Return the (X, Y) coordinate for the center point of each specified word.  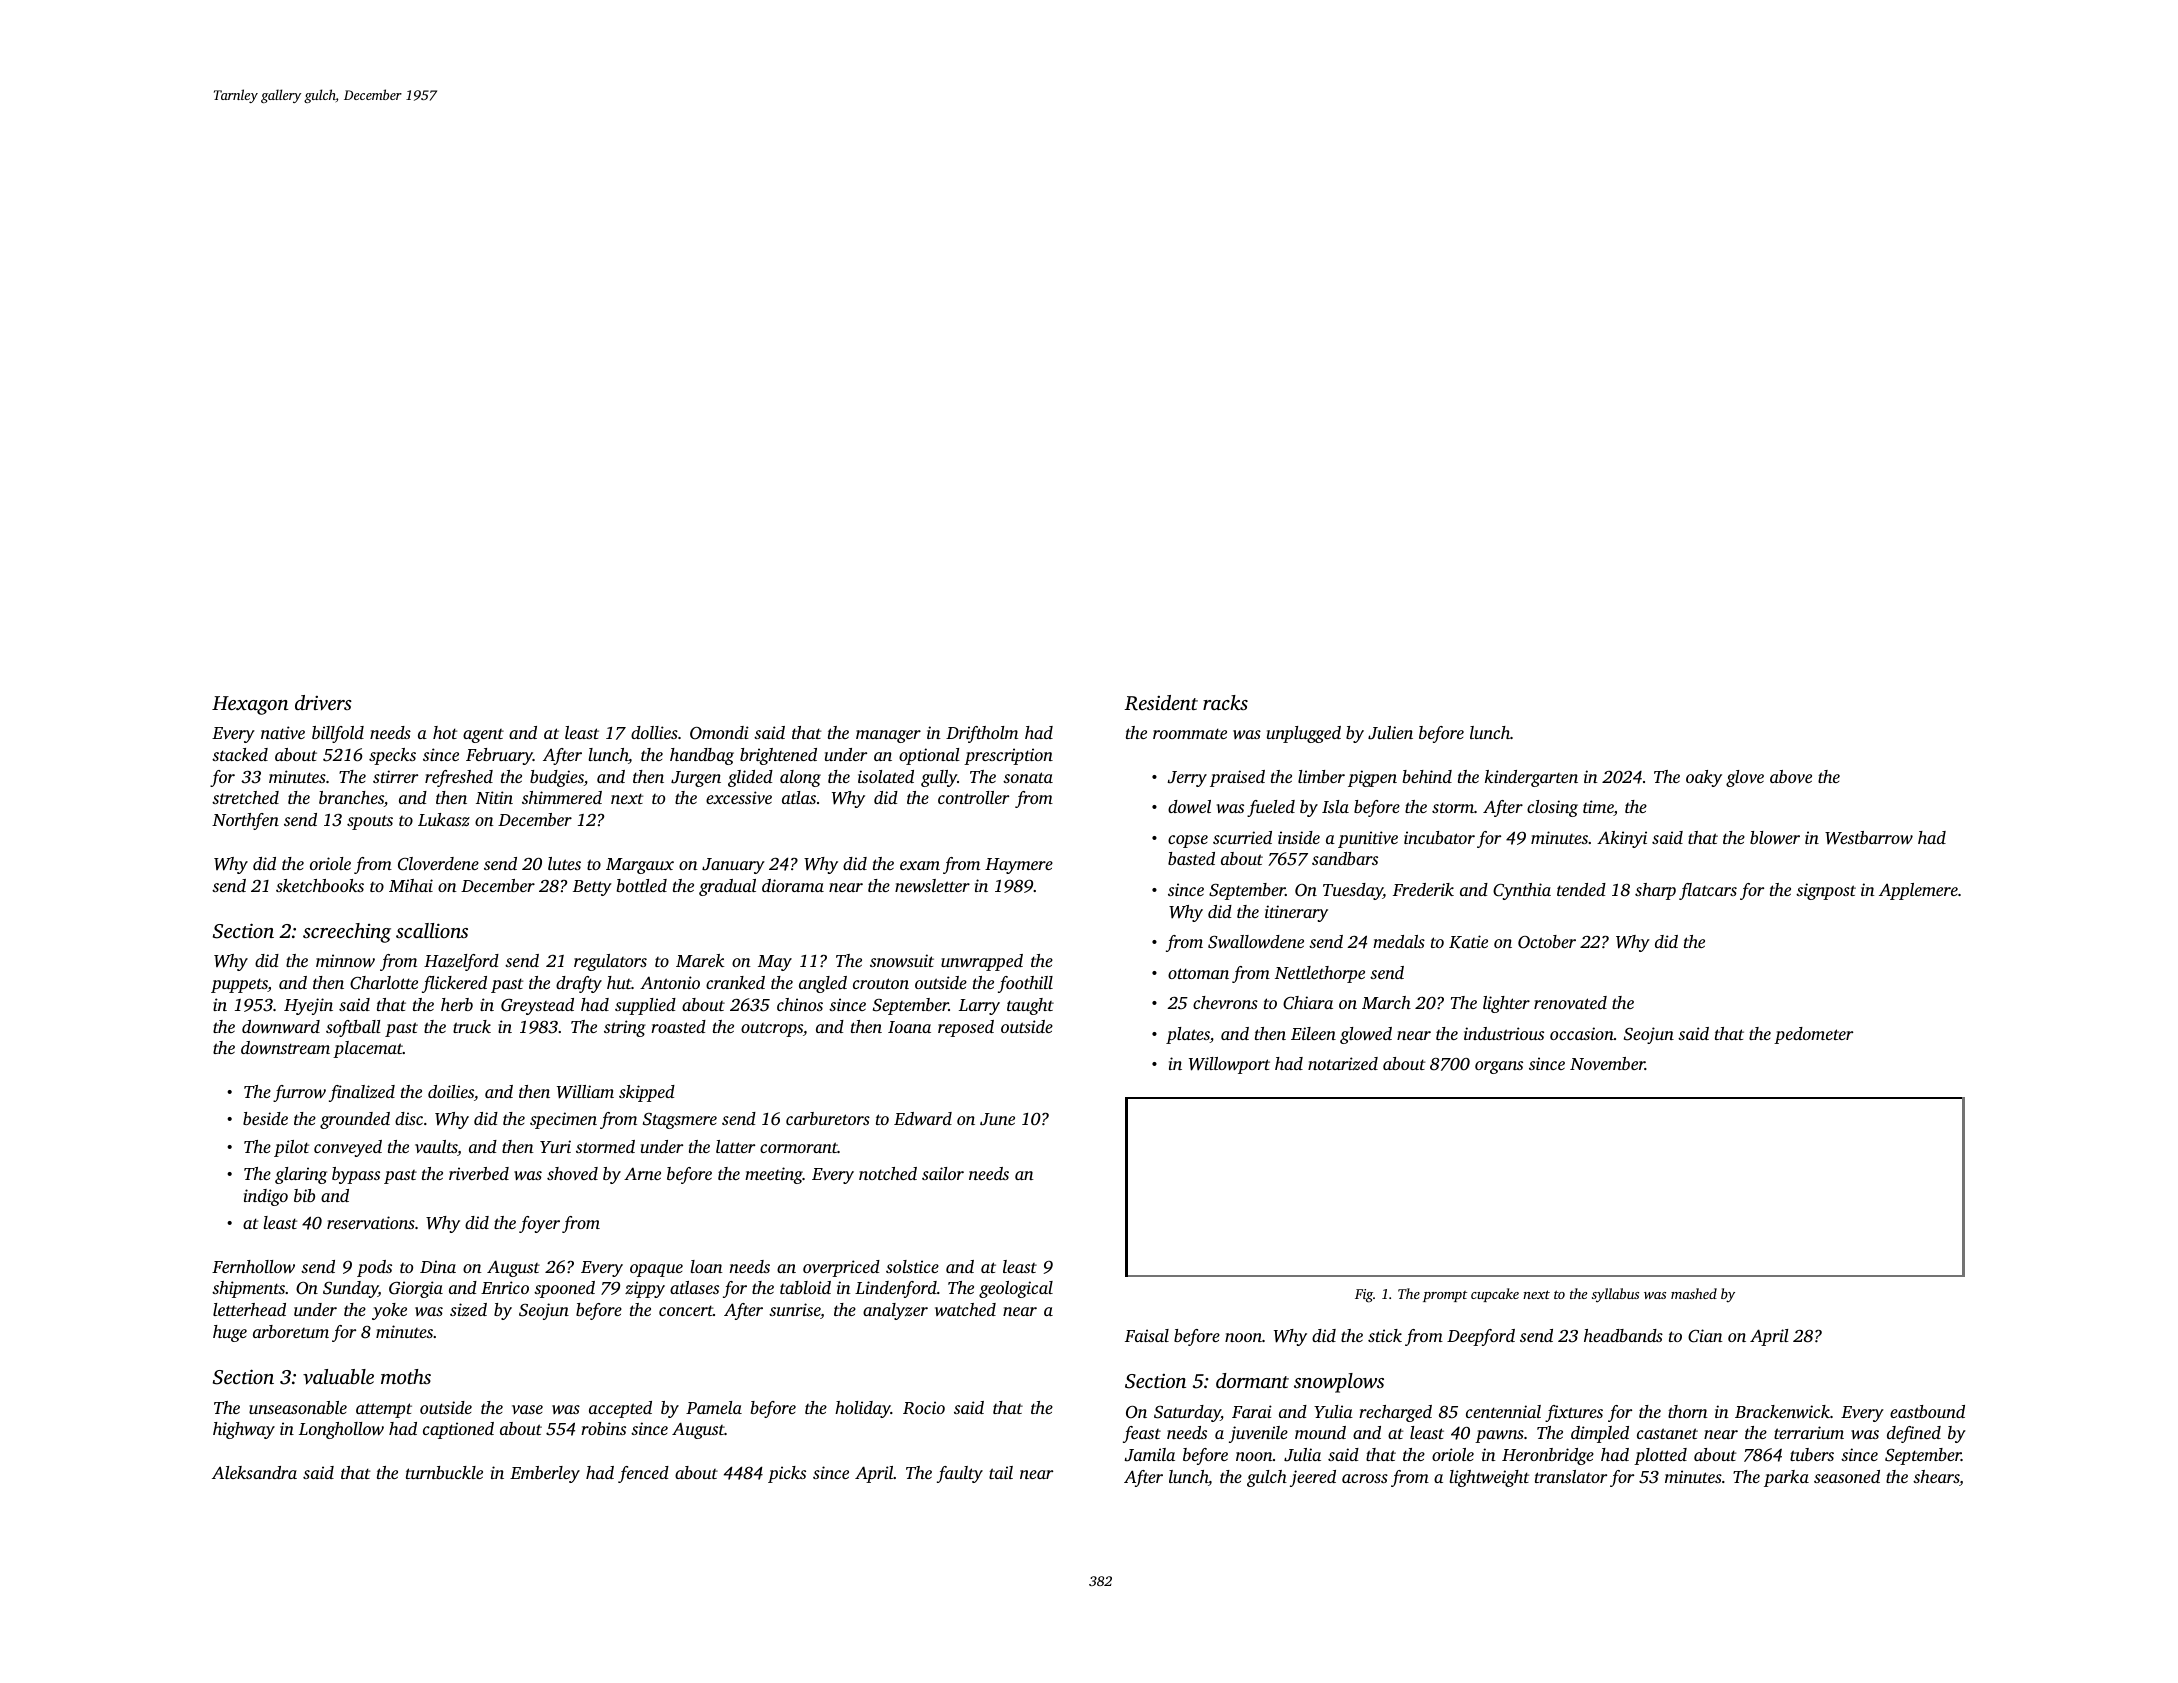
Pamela (714, 1407)
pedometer (1813, 1035)
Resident (1161, 703)
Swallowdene (1256, 942)
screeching (347, 933)
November (1607, 1063)
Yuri (555, 1146)
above (1791, 776)
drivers (323, 702)
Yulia (1333, 1411)
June (997, 1119)
